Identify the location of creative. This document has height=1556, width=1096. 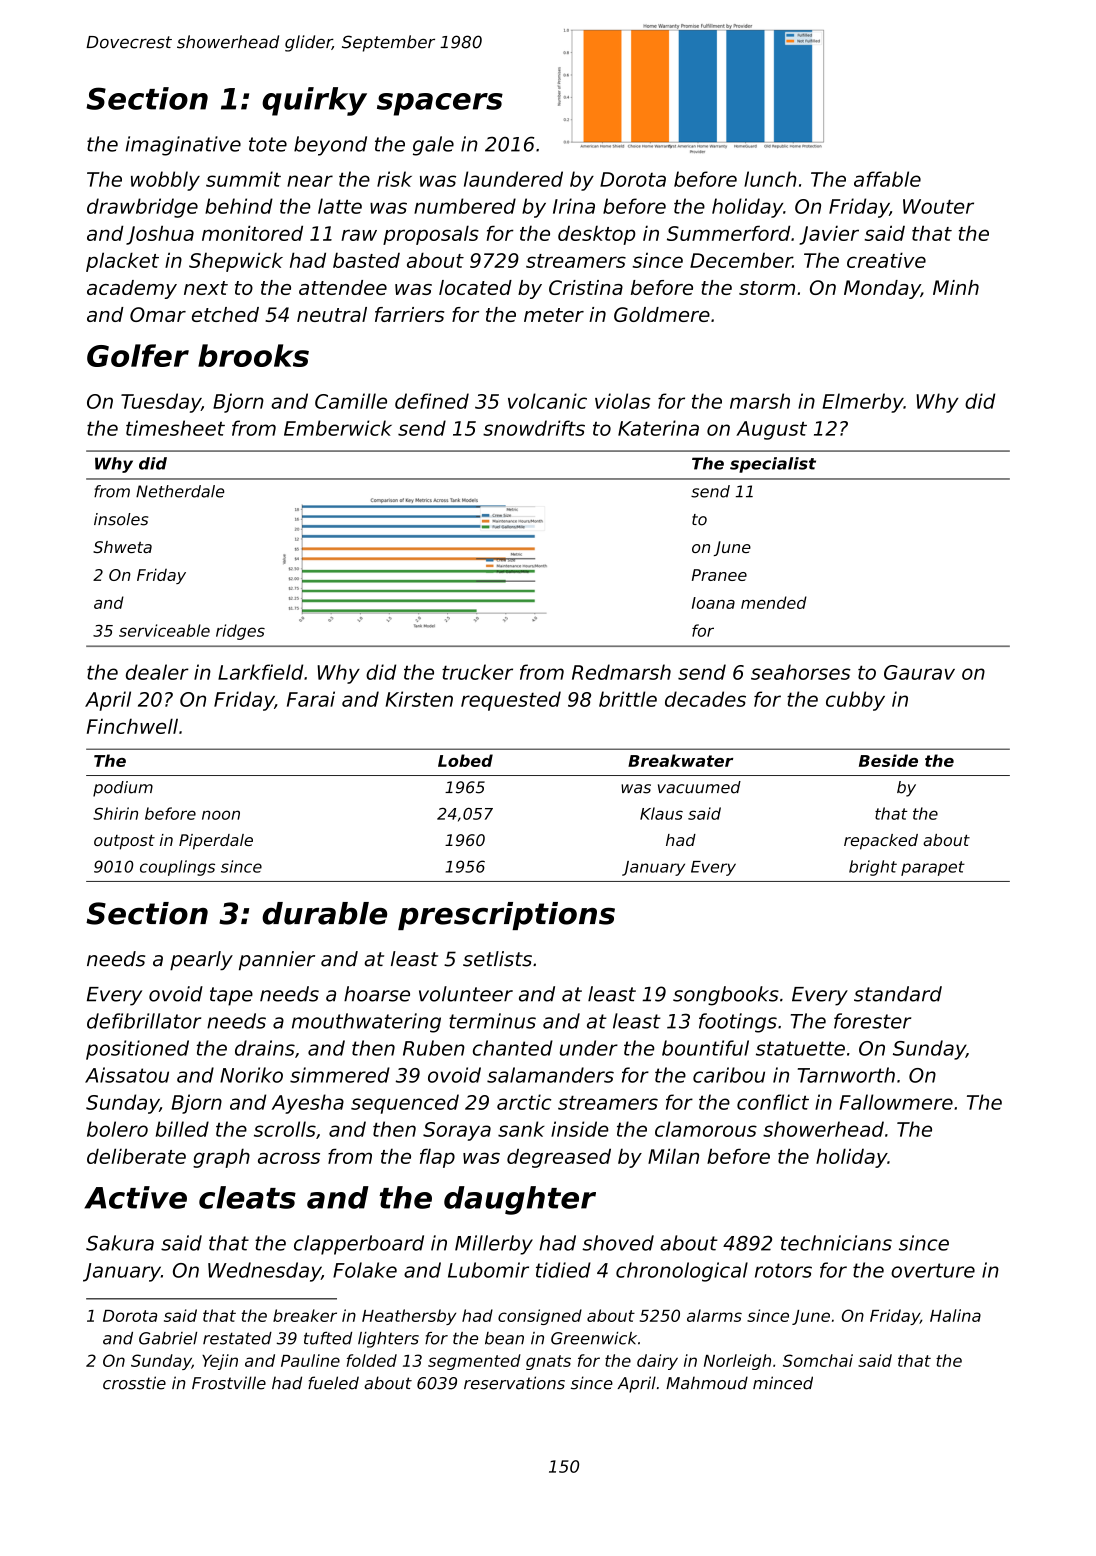
(886, 260).
